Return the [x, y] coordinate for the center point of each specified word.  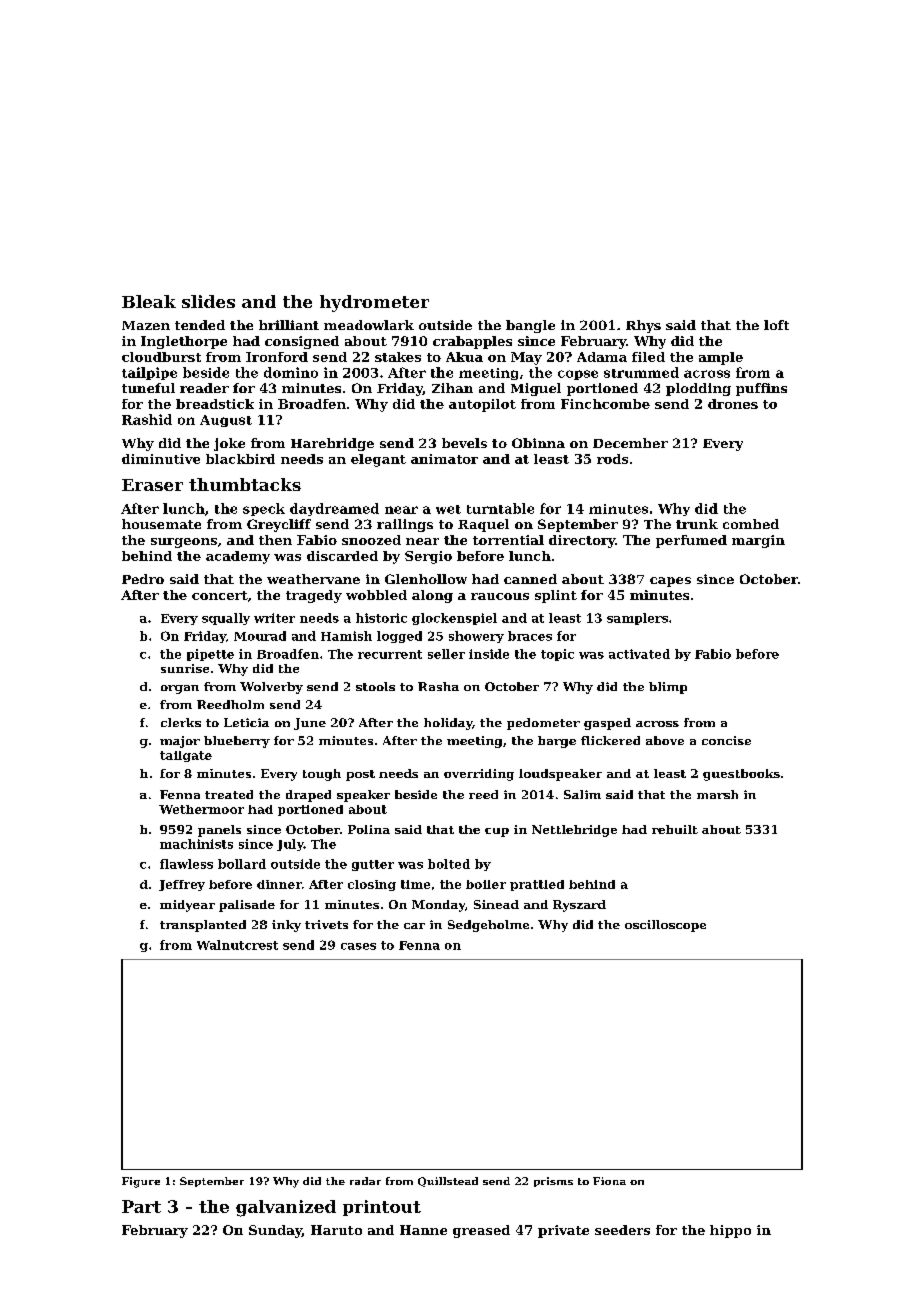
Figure [141, 1182]
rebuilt [675, 829]
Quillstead [448, 1182]
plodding [698, 389]
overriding [479, 775]
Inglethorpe [184, 342]
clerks [181, 722]
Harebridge [332, 444]
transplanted [203, 926]
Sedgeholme [488, 926]
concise [726, 740]
